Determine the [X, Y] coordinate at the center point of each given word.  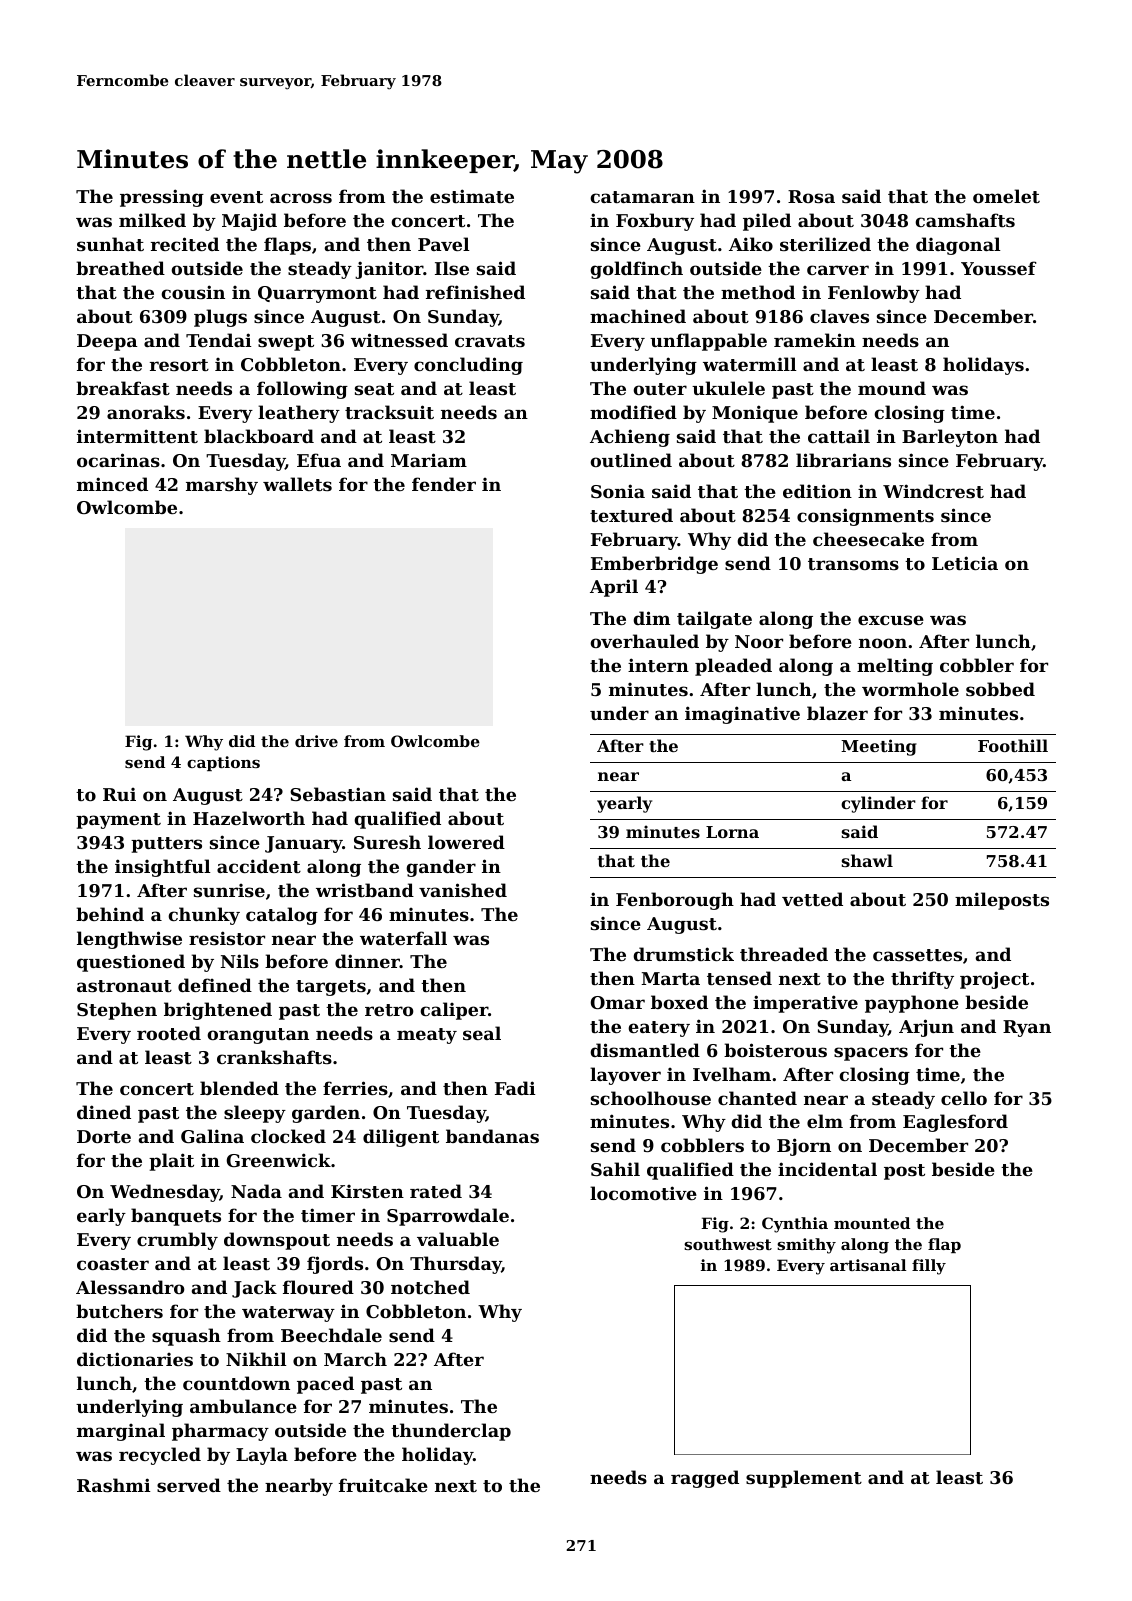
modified [633, 412]
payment [118, 821]
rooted [169, 1033]
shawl [867, 860]
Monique [755, 414]
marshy [222, 486]
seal [482, 1033]
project [994, 980]
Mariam [429, 460]
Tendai [219, 340]
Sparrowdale [448, 1217]
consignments [865, 517]
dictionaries [135, 1359]
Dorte [104, 1136]
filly [929, 1267]
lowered [466, 842]
